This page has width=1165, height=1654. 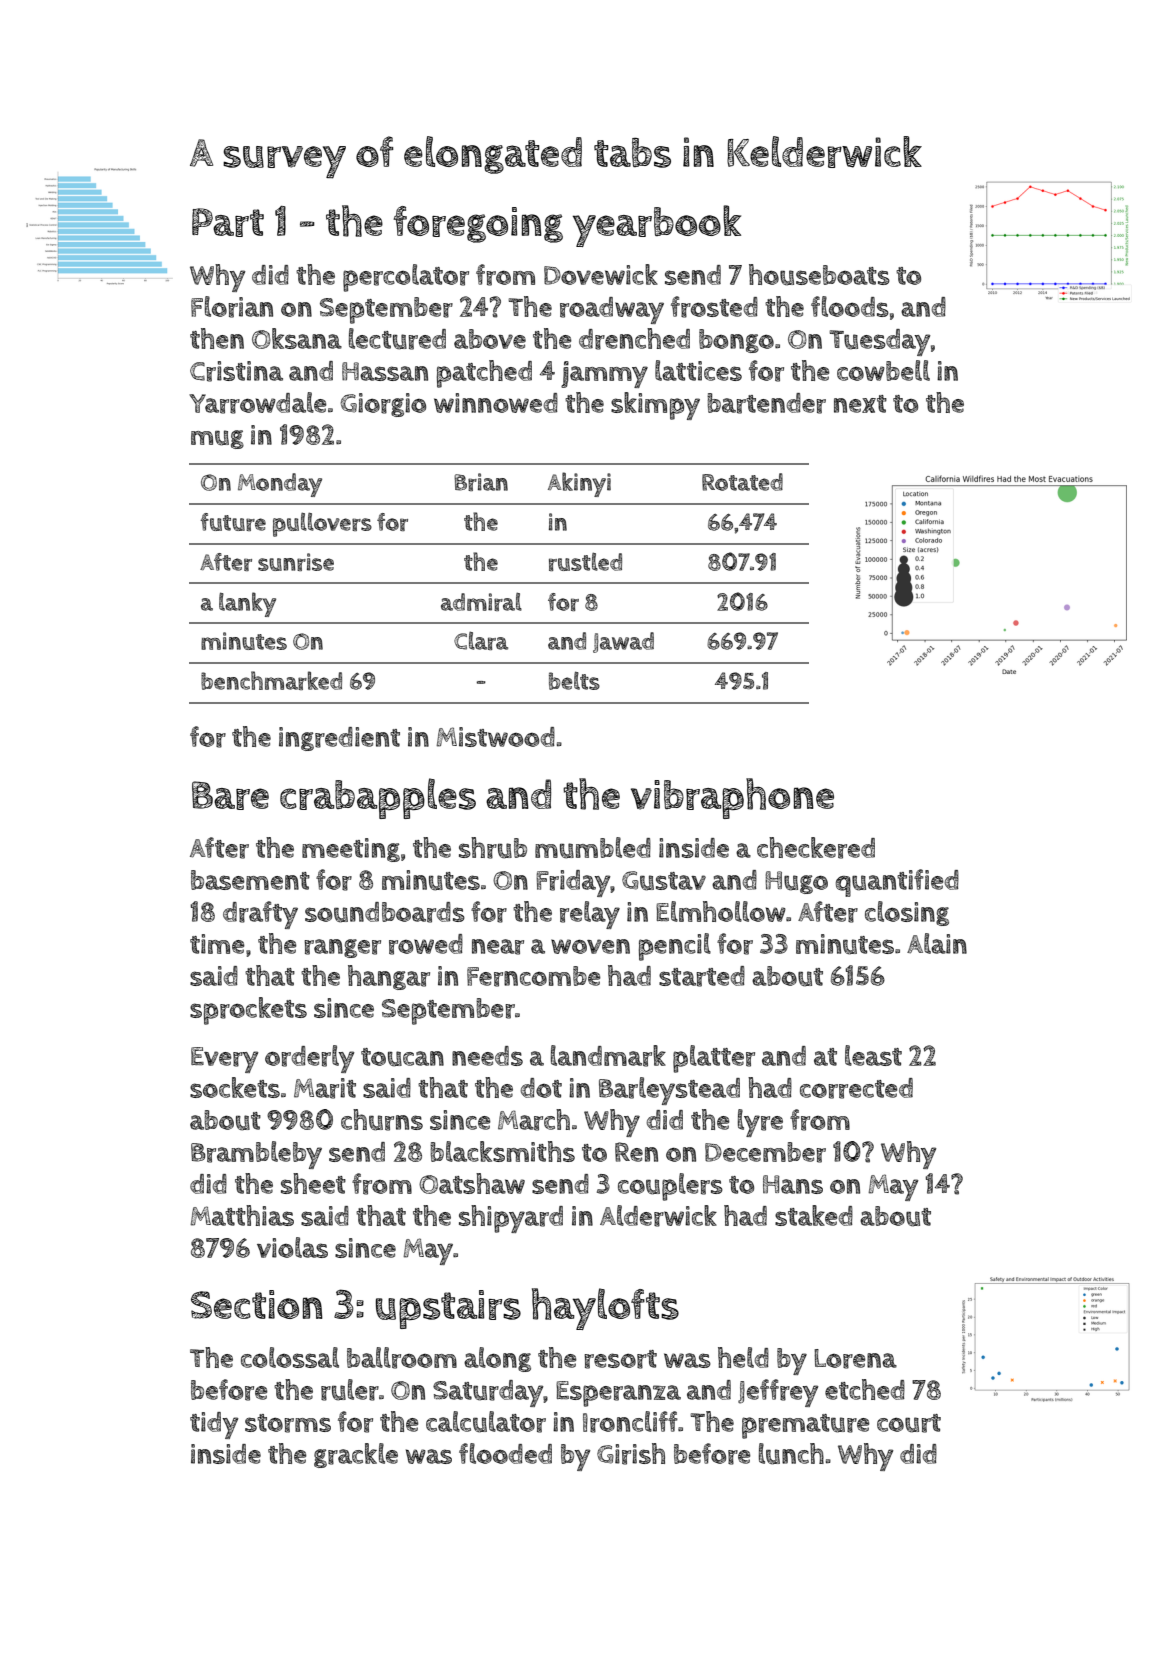 I want to click on lanky, so click(x=247, y=604).
